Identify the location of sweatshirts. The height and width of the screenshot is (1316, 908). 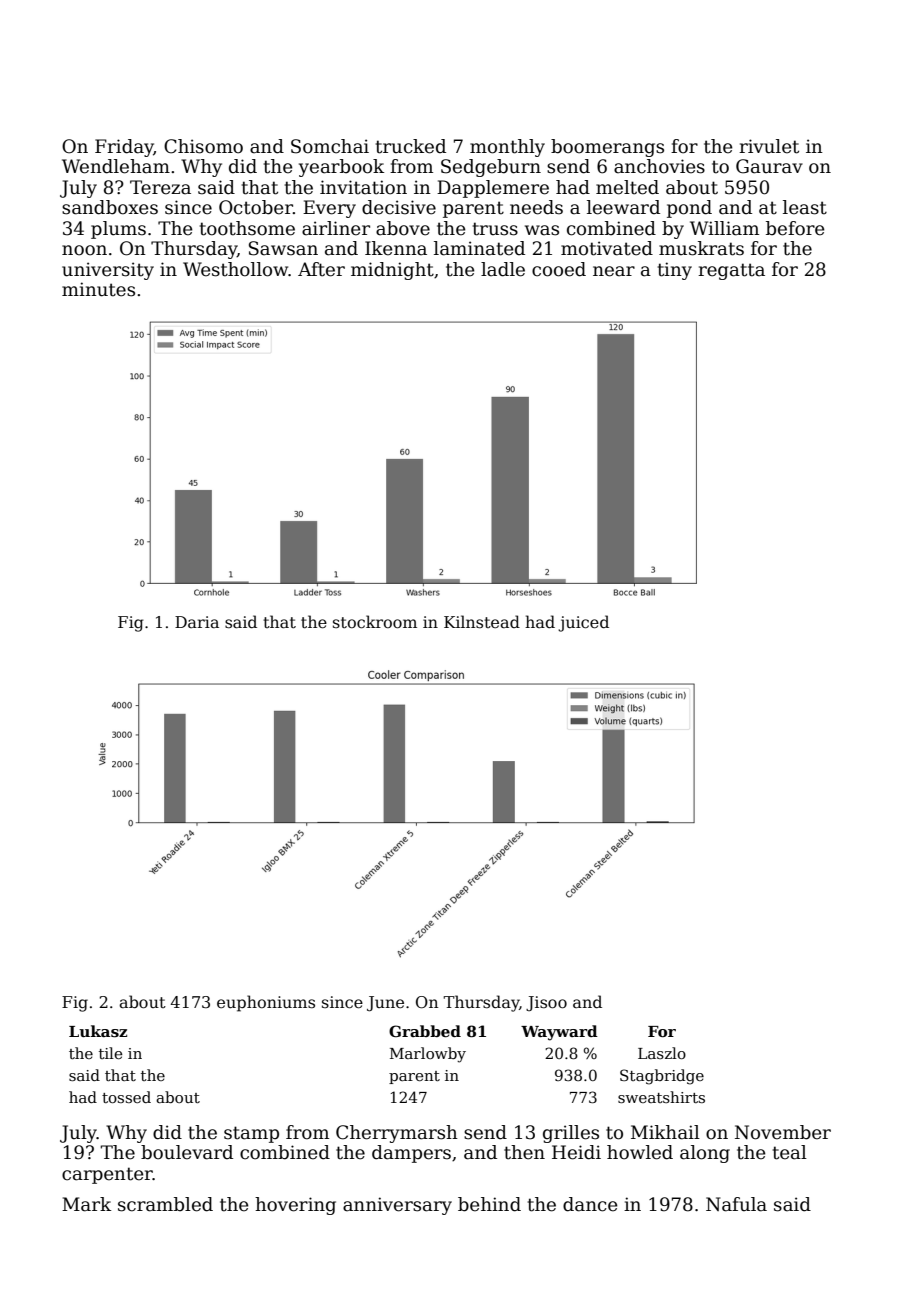
(661, 1097).
